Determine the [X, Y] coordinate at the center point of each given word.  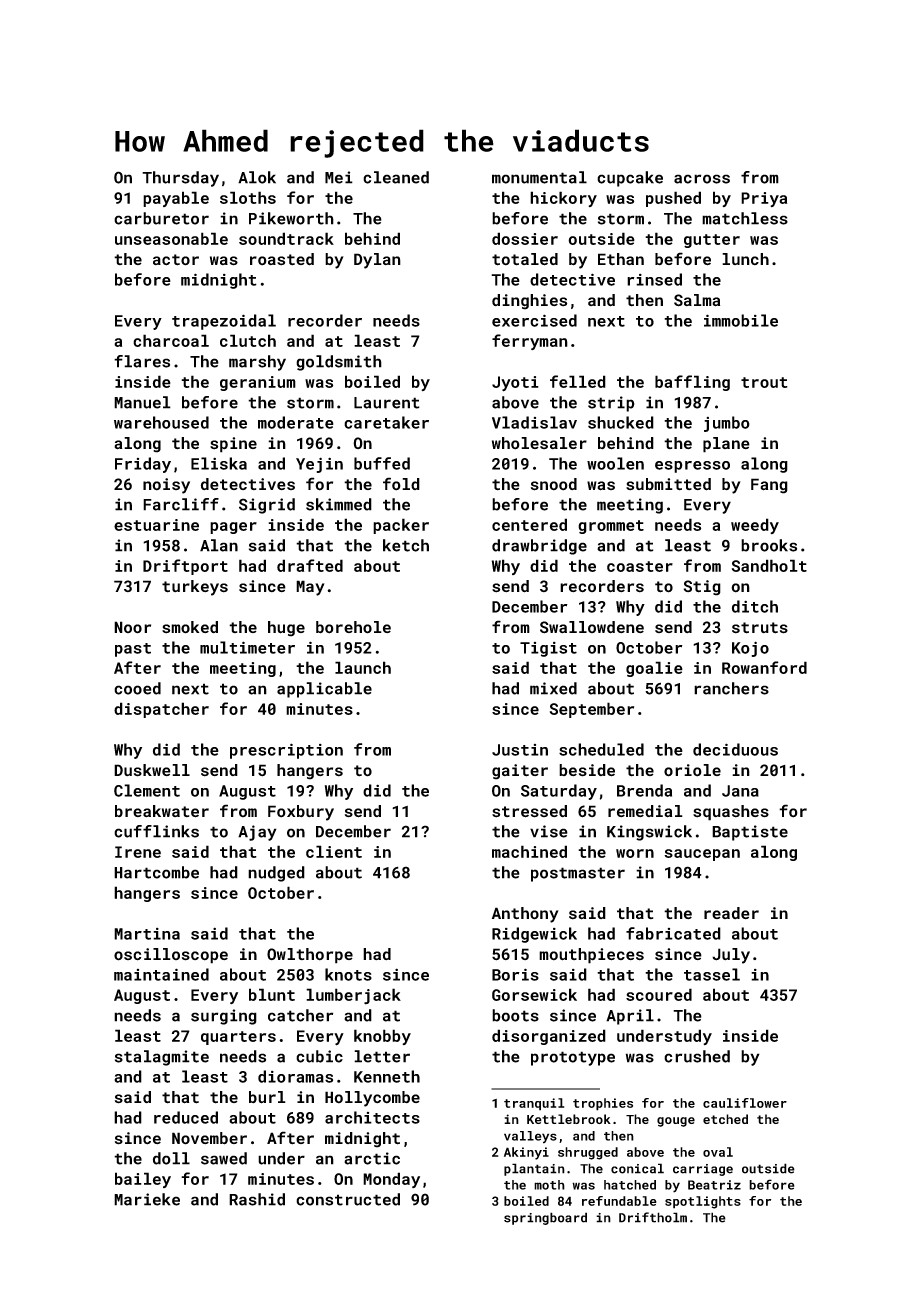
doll [171, 1158]
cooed [137, 688]
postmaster [578, 874]
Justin [520, 750]
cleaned [396, 177]
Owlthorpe [310, 956]
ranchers [731, 688]
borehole [353, 627]
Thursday [180, 179]
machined [529, 851]
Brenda [644, 790]
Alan [219, 545]
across [702, 179]
